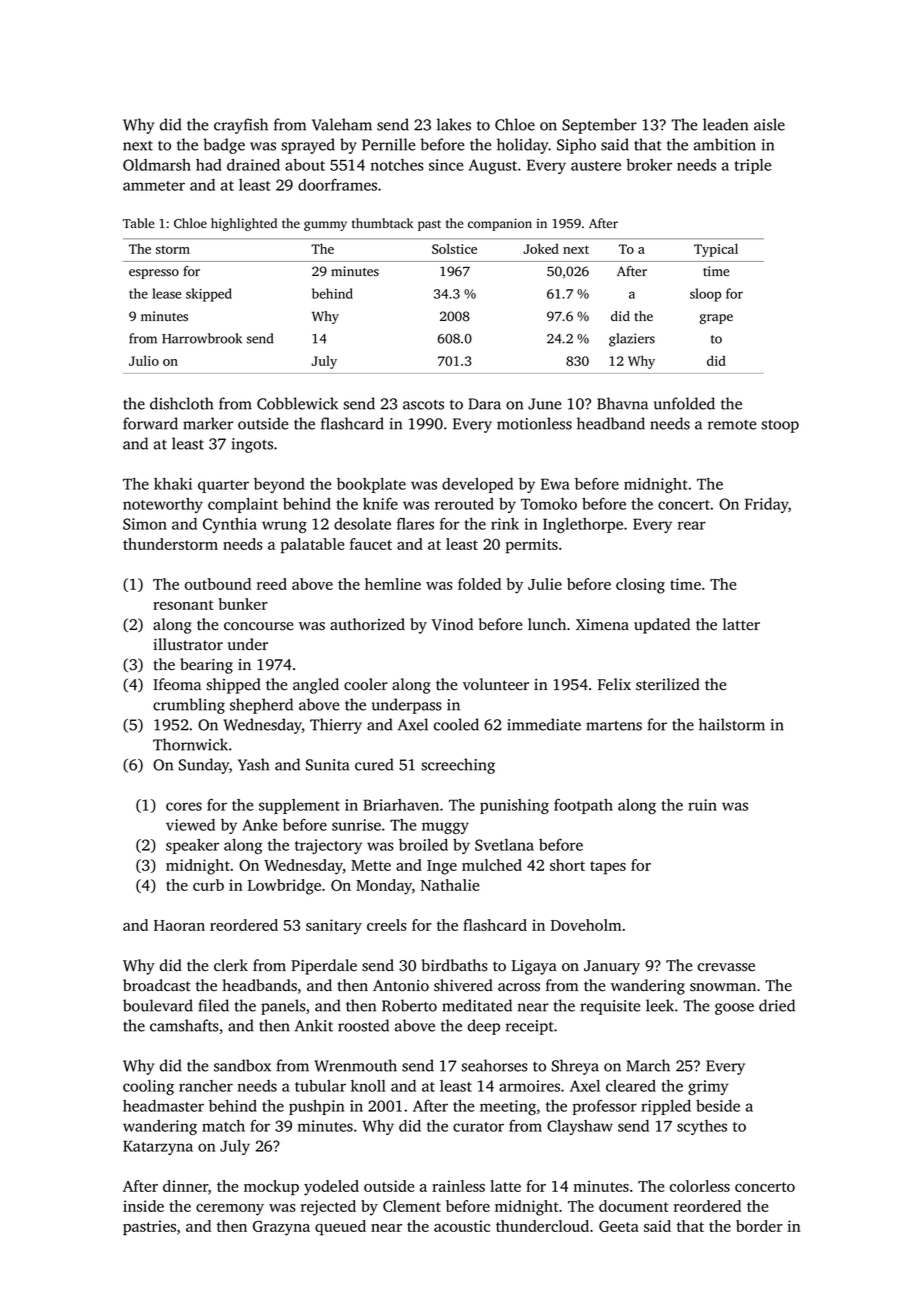 Image resolution: width=924 pixels, height=1308 pixels. I want to click on updated, so click(662, 626).
